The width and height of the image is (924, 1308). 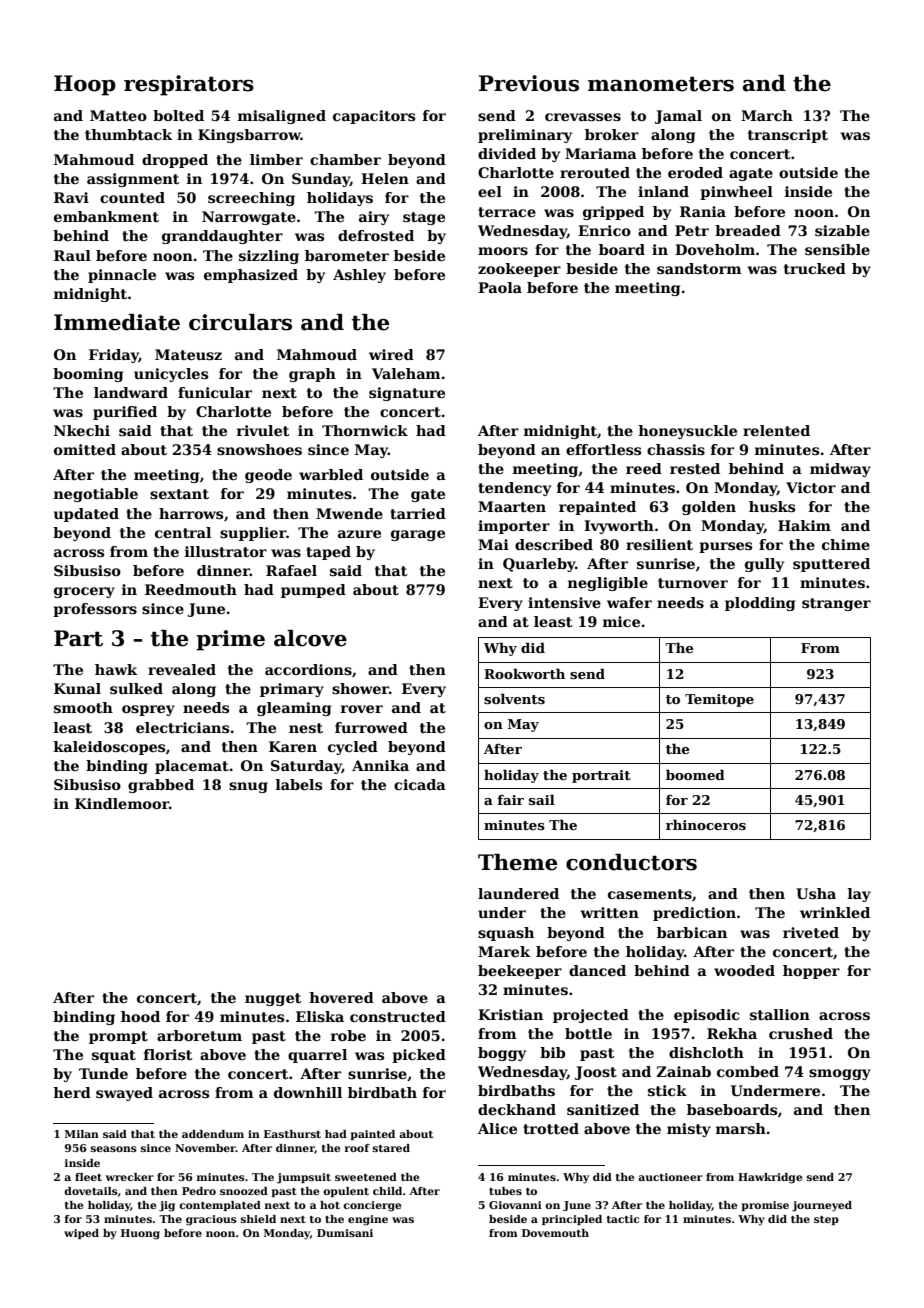 What do you see at coordinates (345, 1233) in the image?
I see `Dumisani` at bounding box center [345, 1233].
